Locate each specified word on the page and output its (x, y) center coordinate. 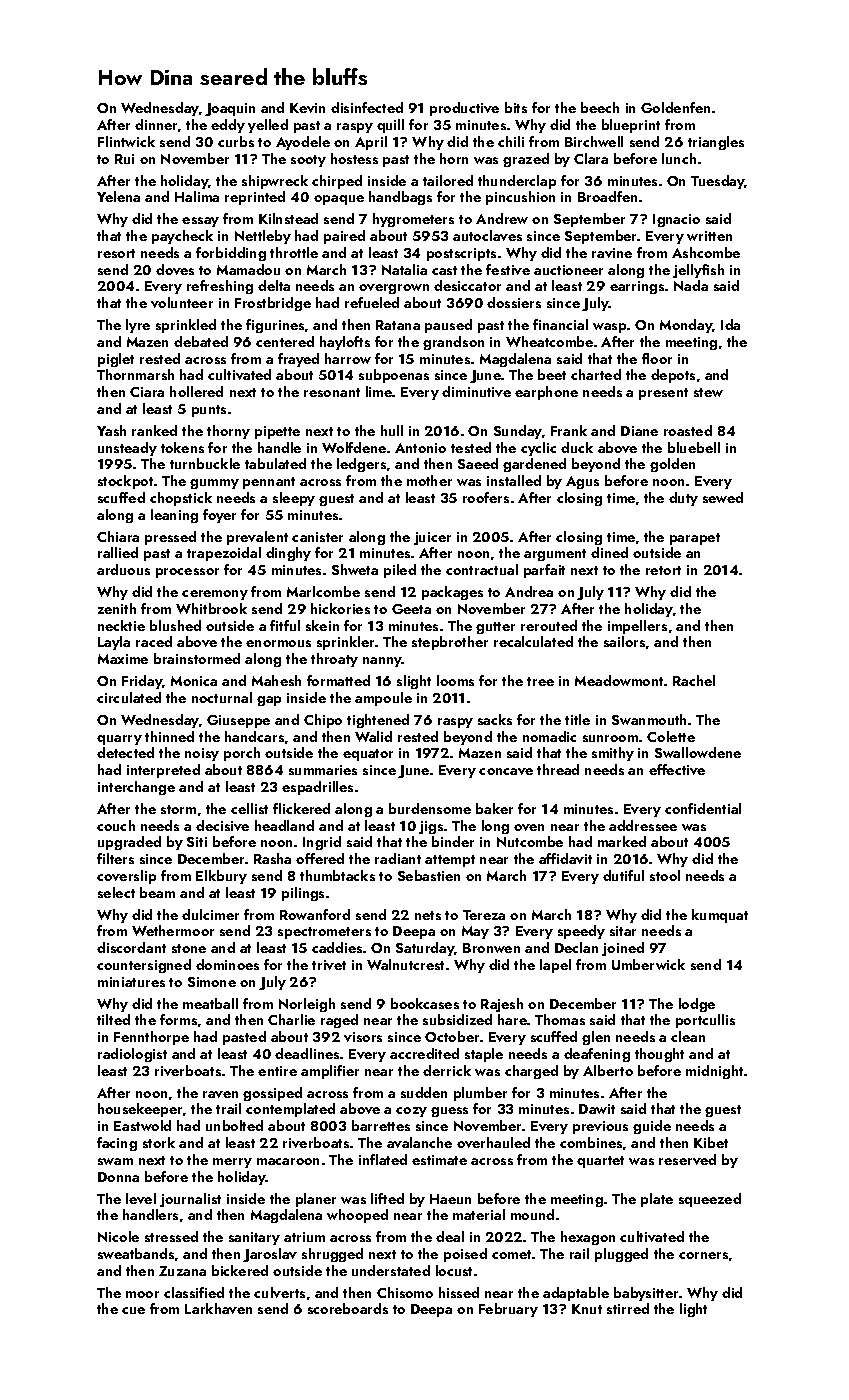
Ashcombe (706, 252)
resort (116, 253)
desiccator (467, 285)
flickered (301, 808)
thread (558, 769)
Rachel (694, 680)
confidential (703, 808)
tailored (448, 180)
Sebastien (429, 875)
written (709, 236)
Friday (142, 682)
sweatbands (136, 1253)
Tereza (484, 915)
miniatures (131, 982)
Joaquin (230, 109)
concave (506, 771)
